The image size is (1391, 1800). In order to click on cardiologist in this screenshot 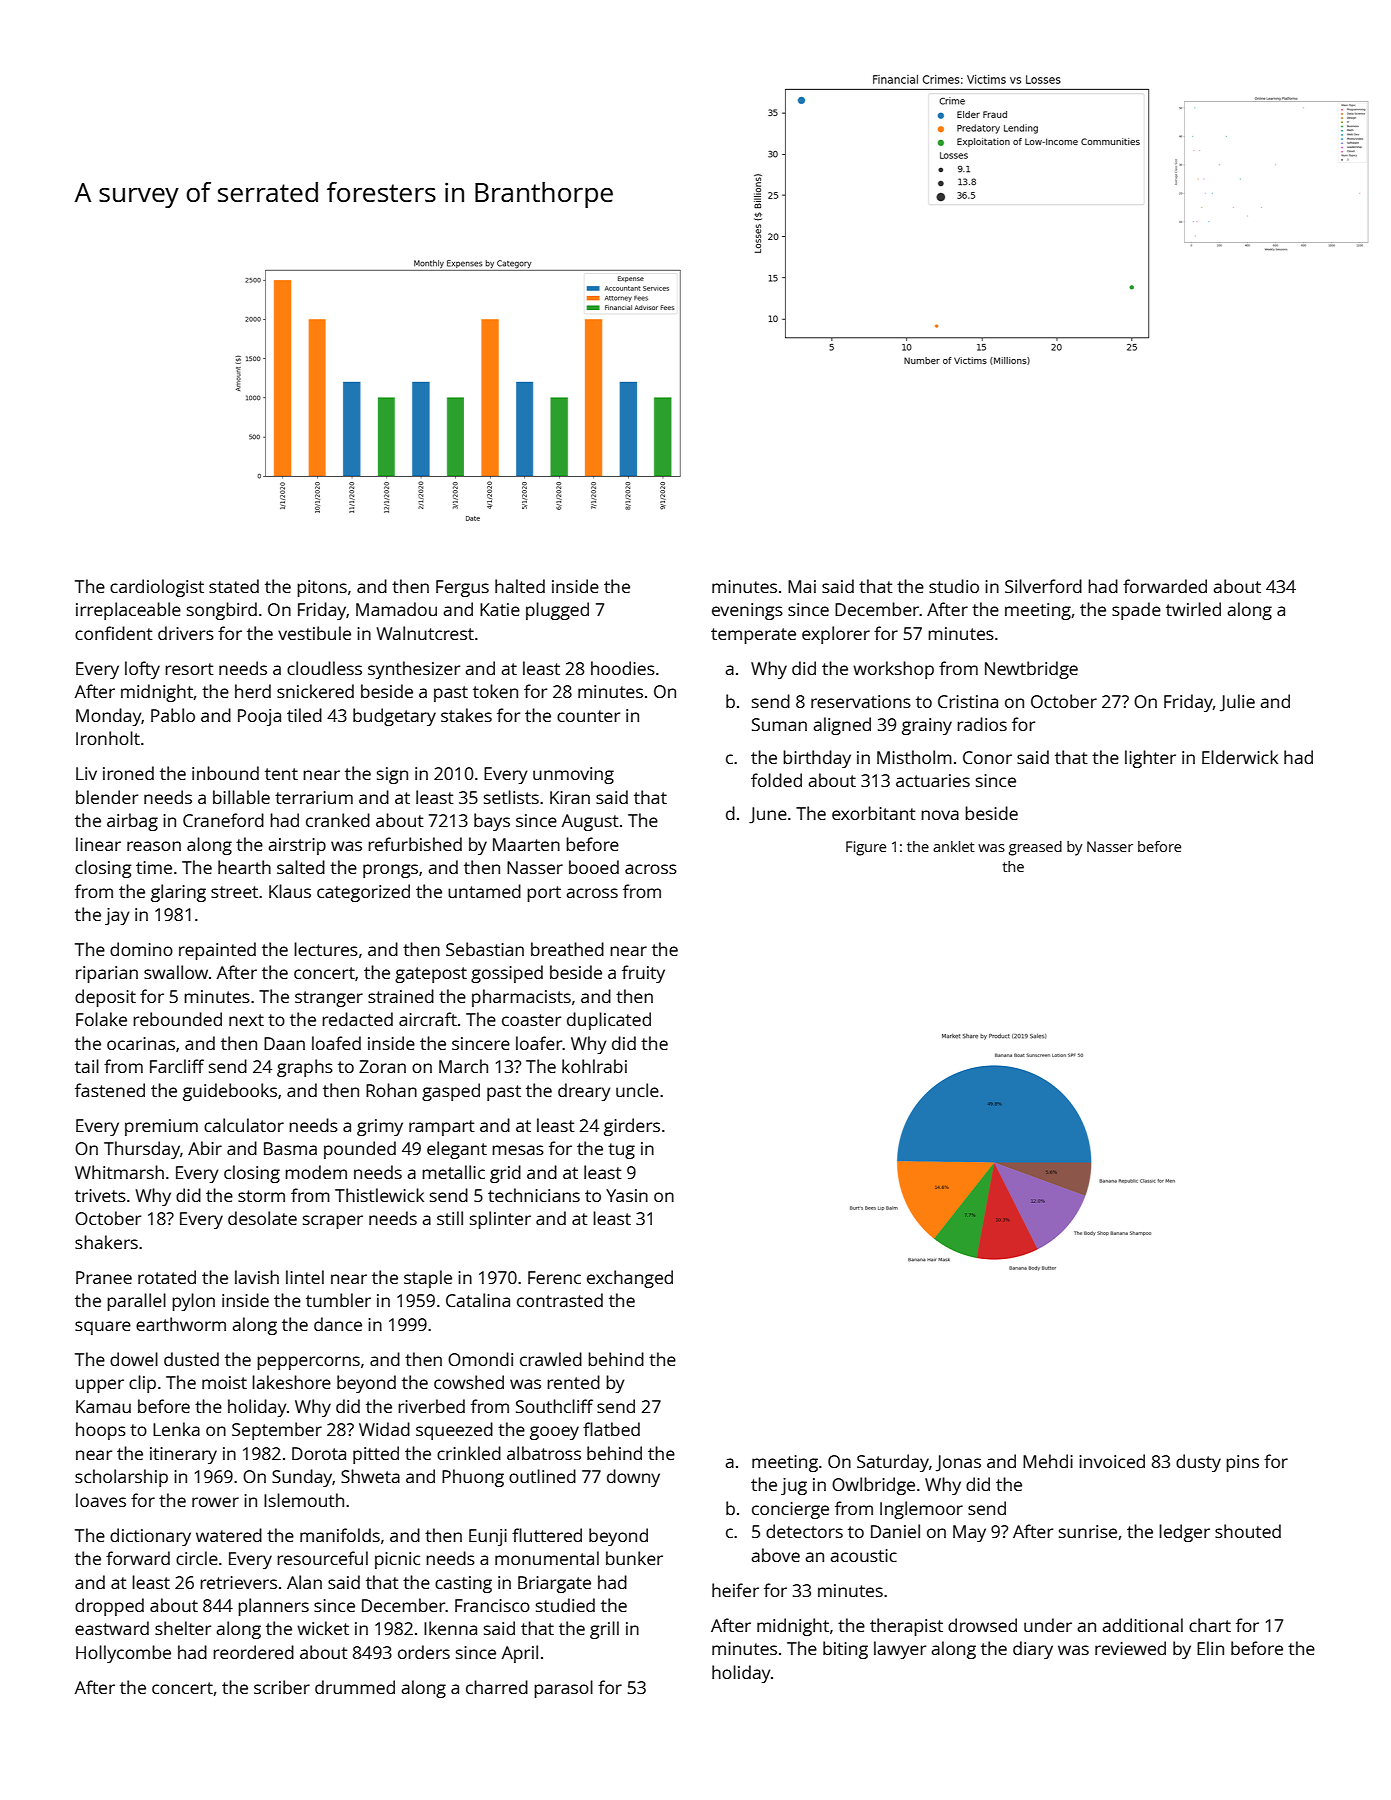, I will do `click(157, 588)`.
